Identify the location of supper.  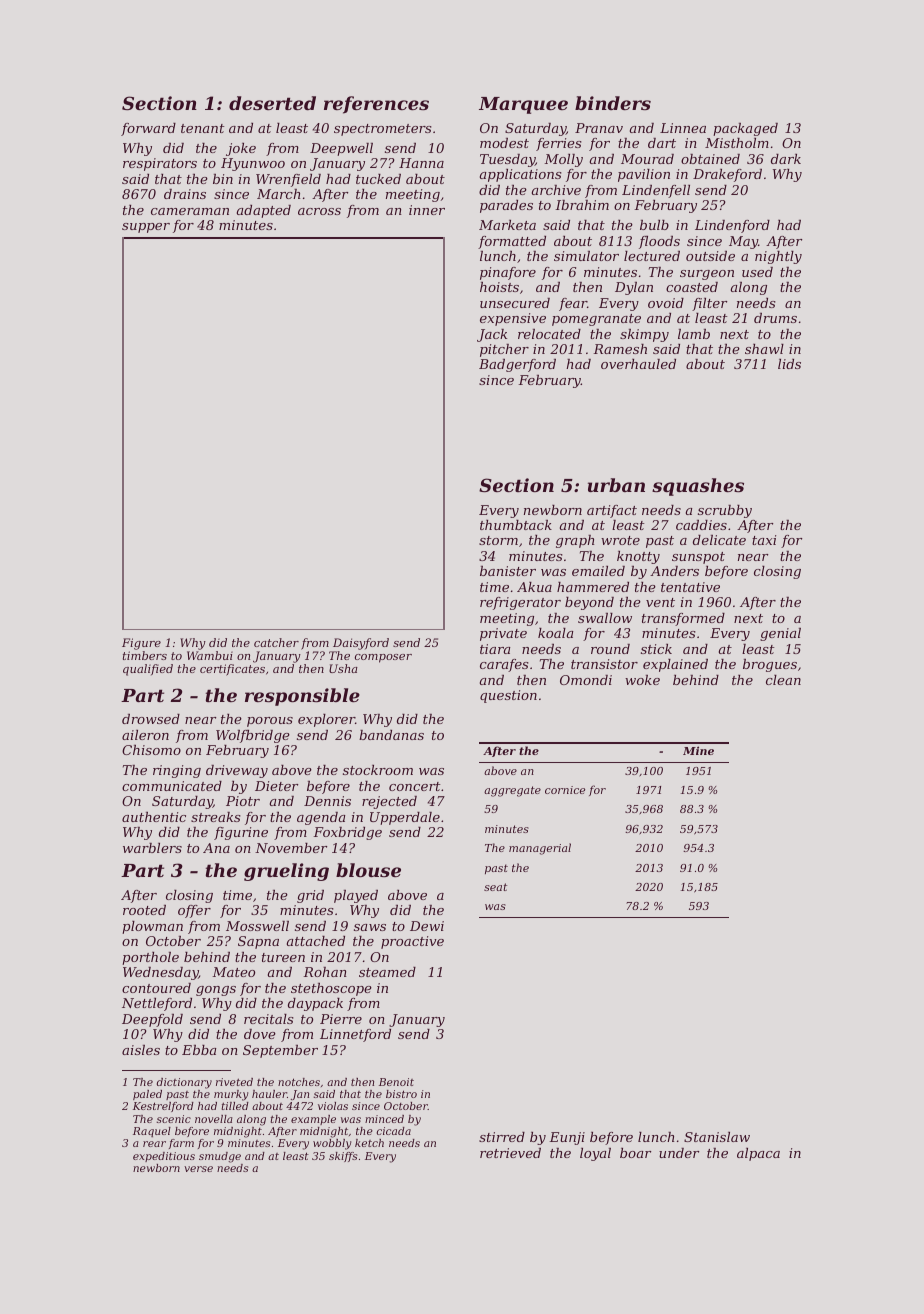
(146, 228).
